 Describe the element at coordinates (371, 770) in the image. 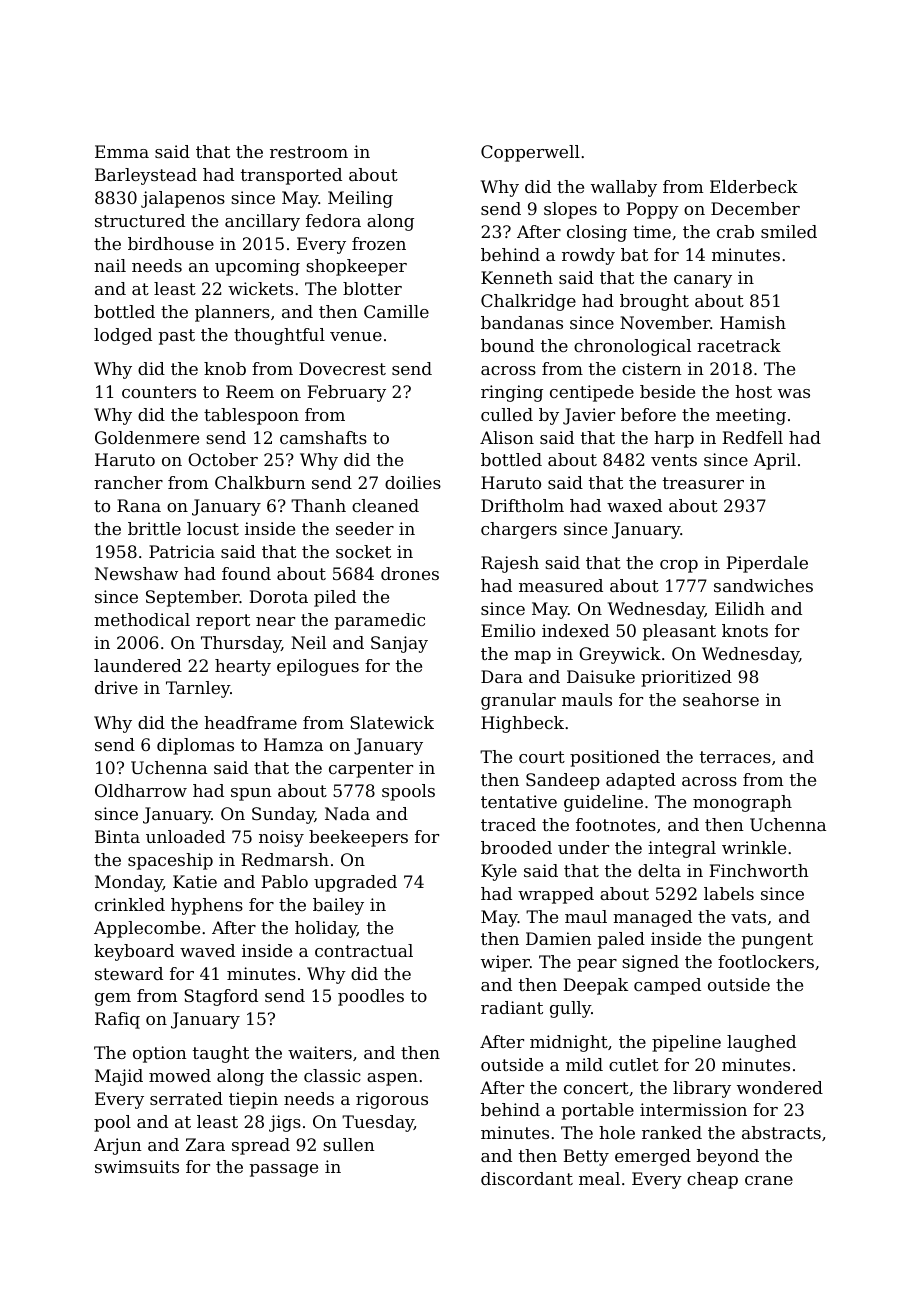

I see `carpenter` at that location.
